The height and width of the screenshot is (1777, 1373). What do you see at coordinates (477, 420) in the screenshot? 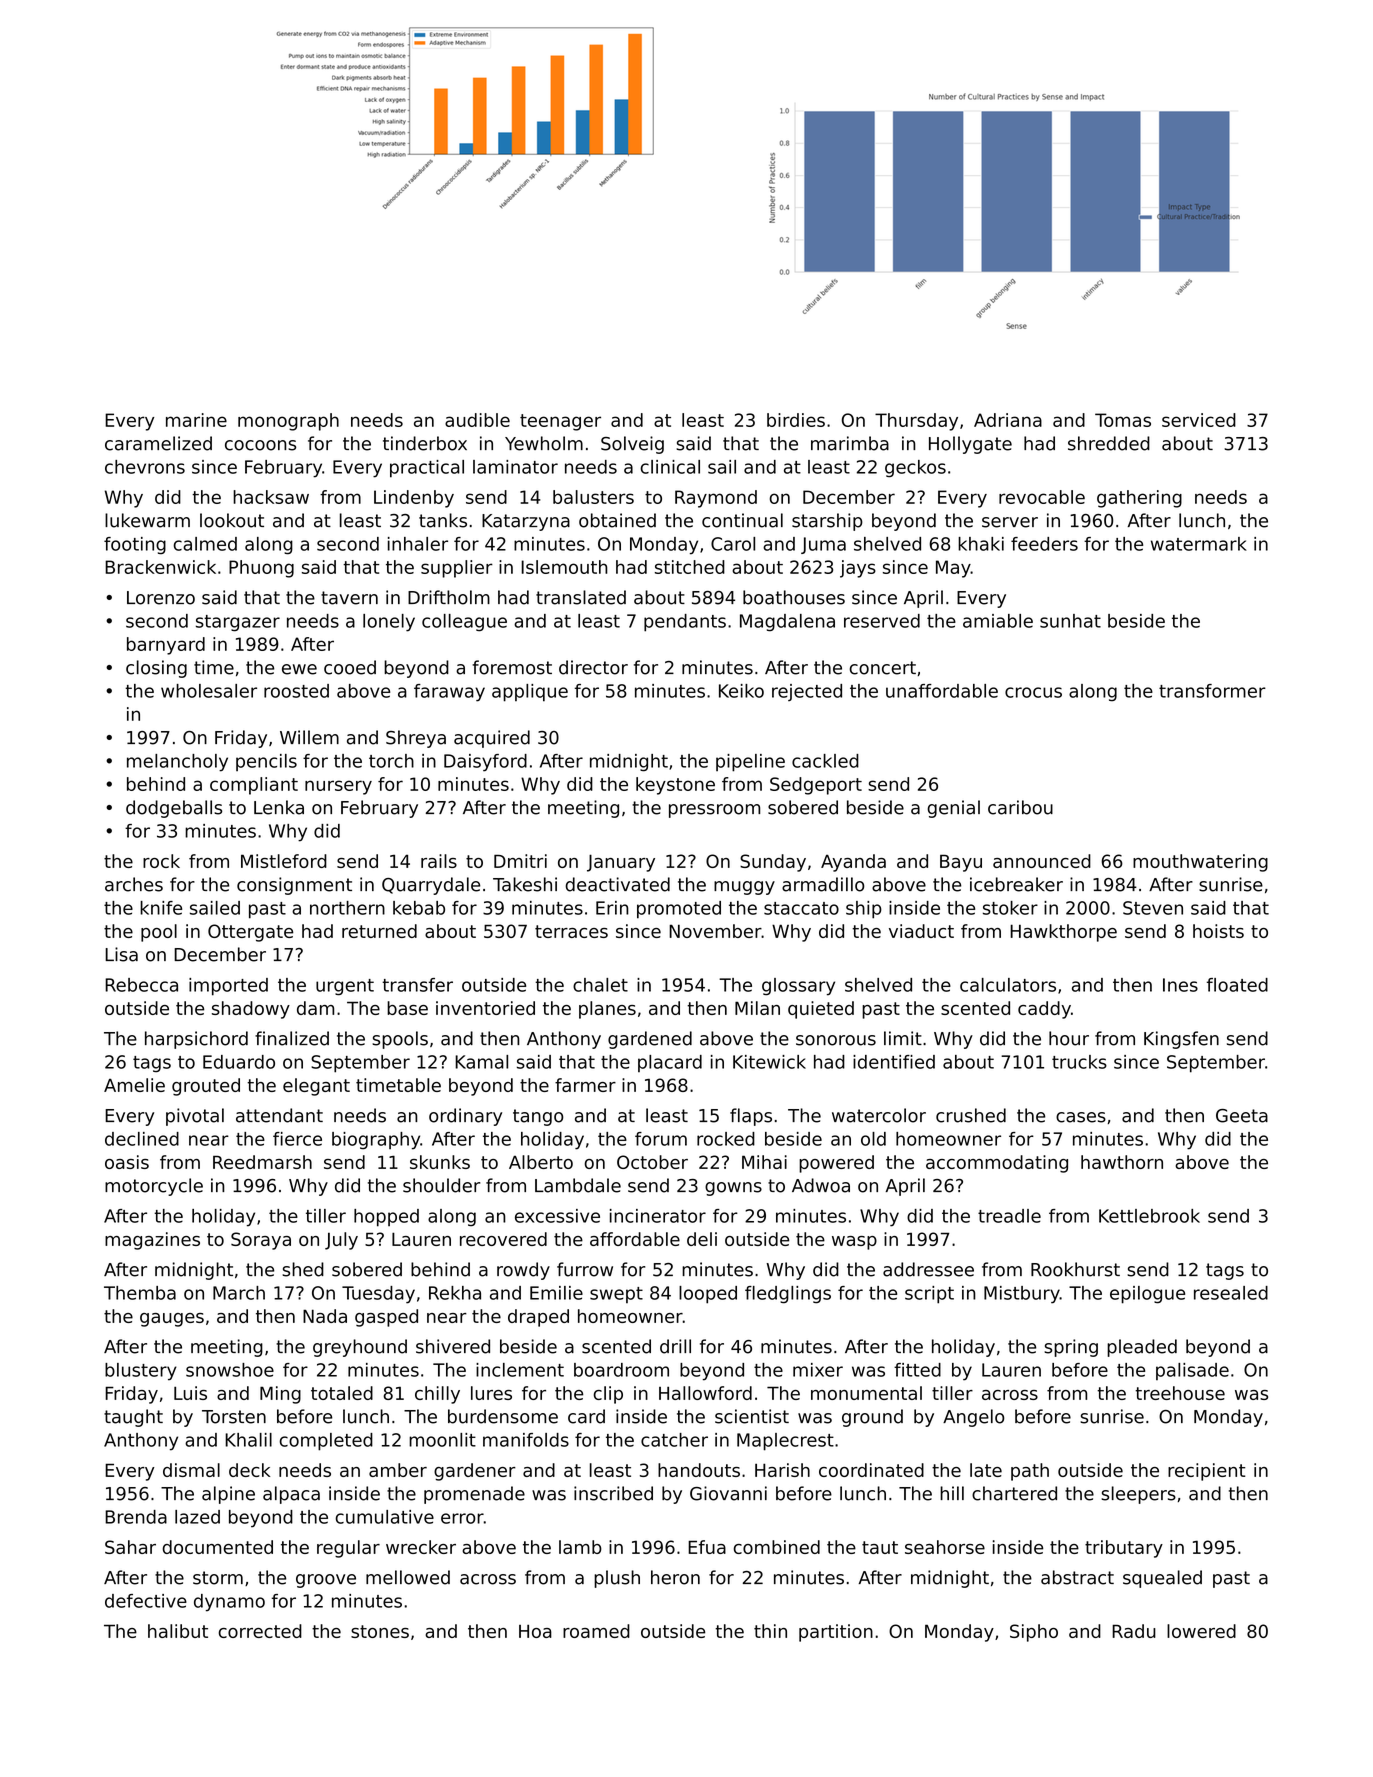
I see `audible` at bounding box center [477, 420].
